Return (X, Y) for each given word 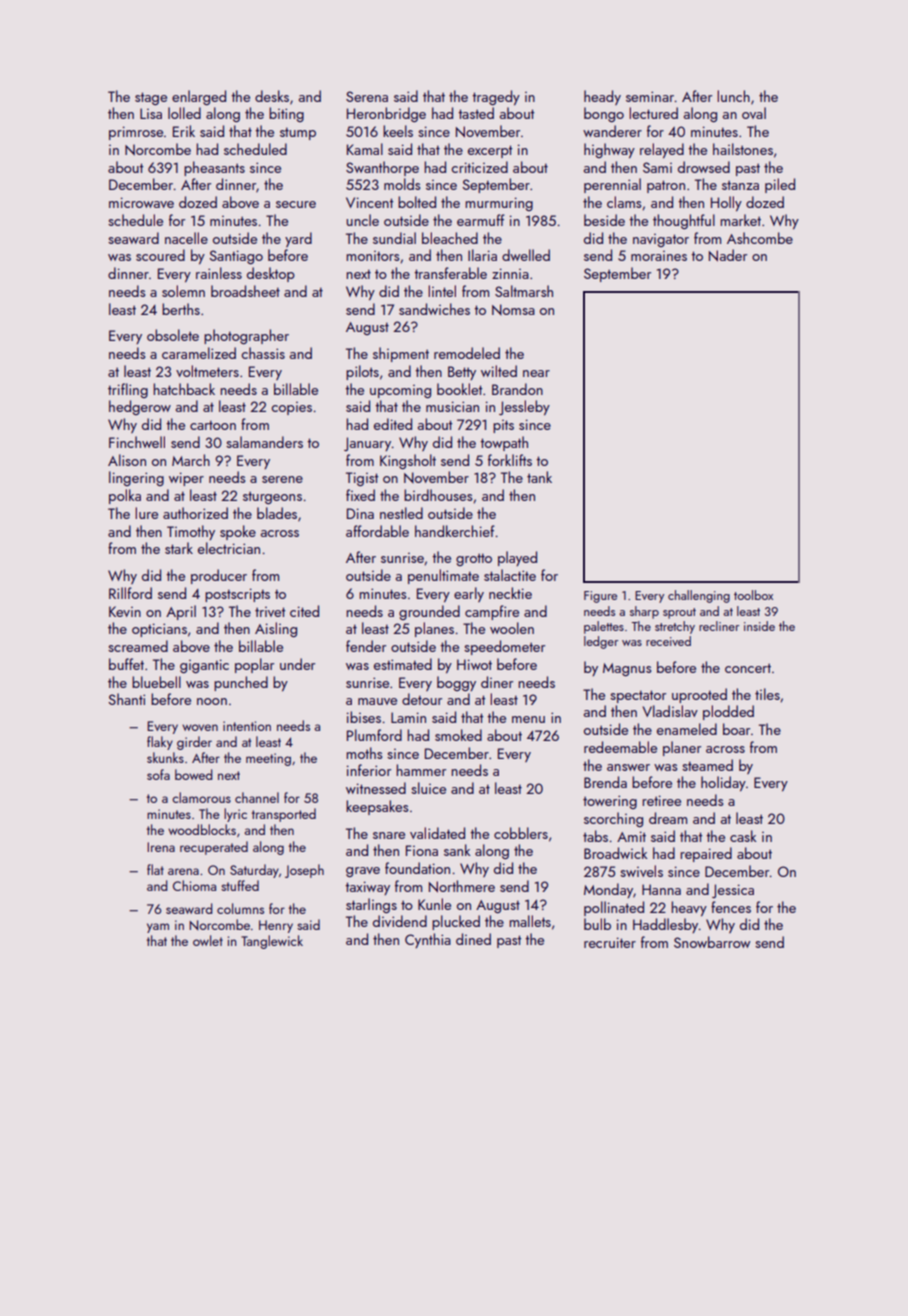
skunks (165, 757)
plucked (456, 922)
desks (272, 96)
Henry (276, 926)
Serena (367, 96)
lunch (733, 96)
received (668, 641)
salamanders (264, 442)
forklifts (510, 460)
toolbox (753, 595)
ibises (364, 717)
